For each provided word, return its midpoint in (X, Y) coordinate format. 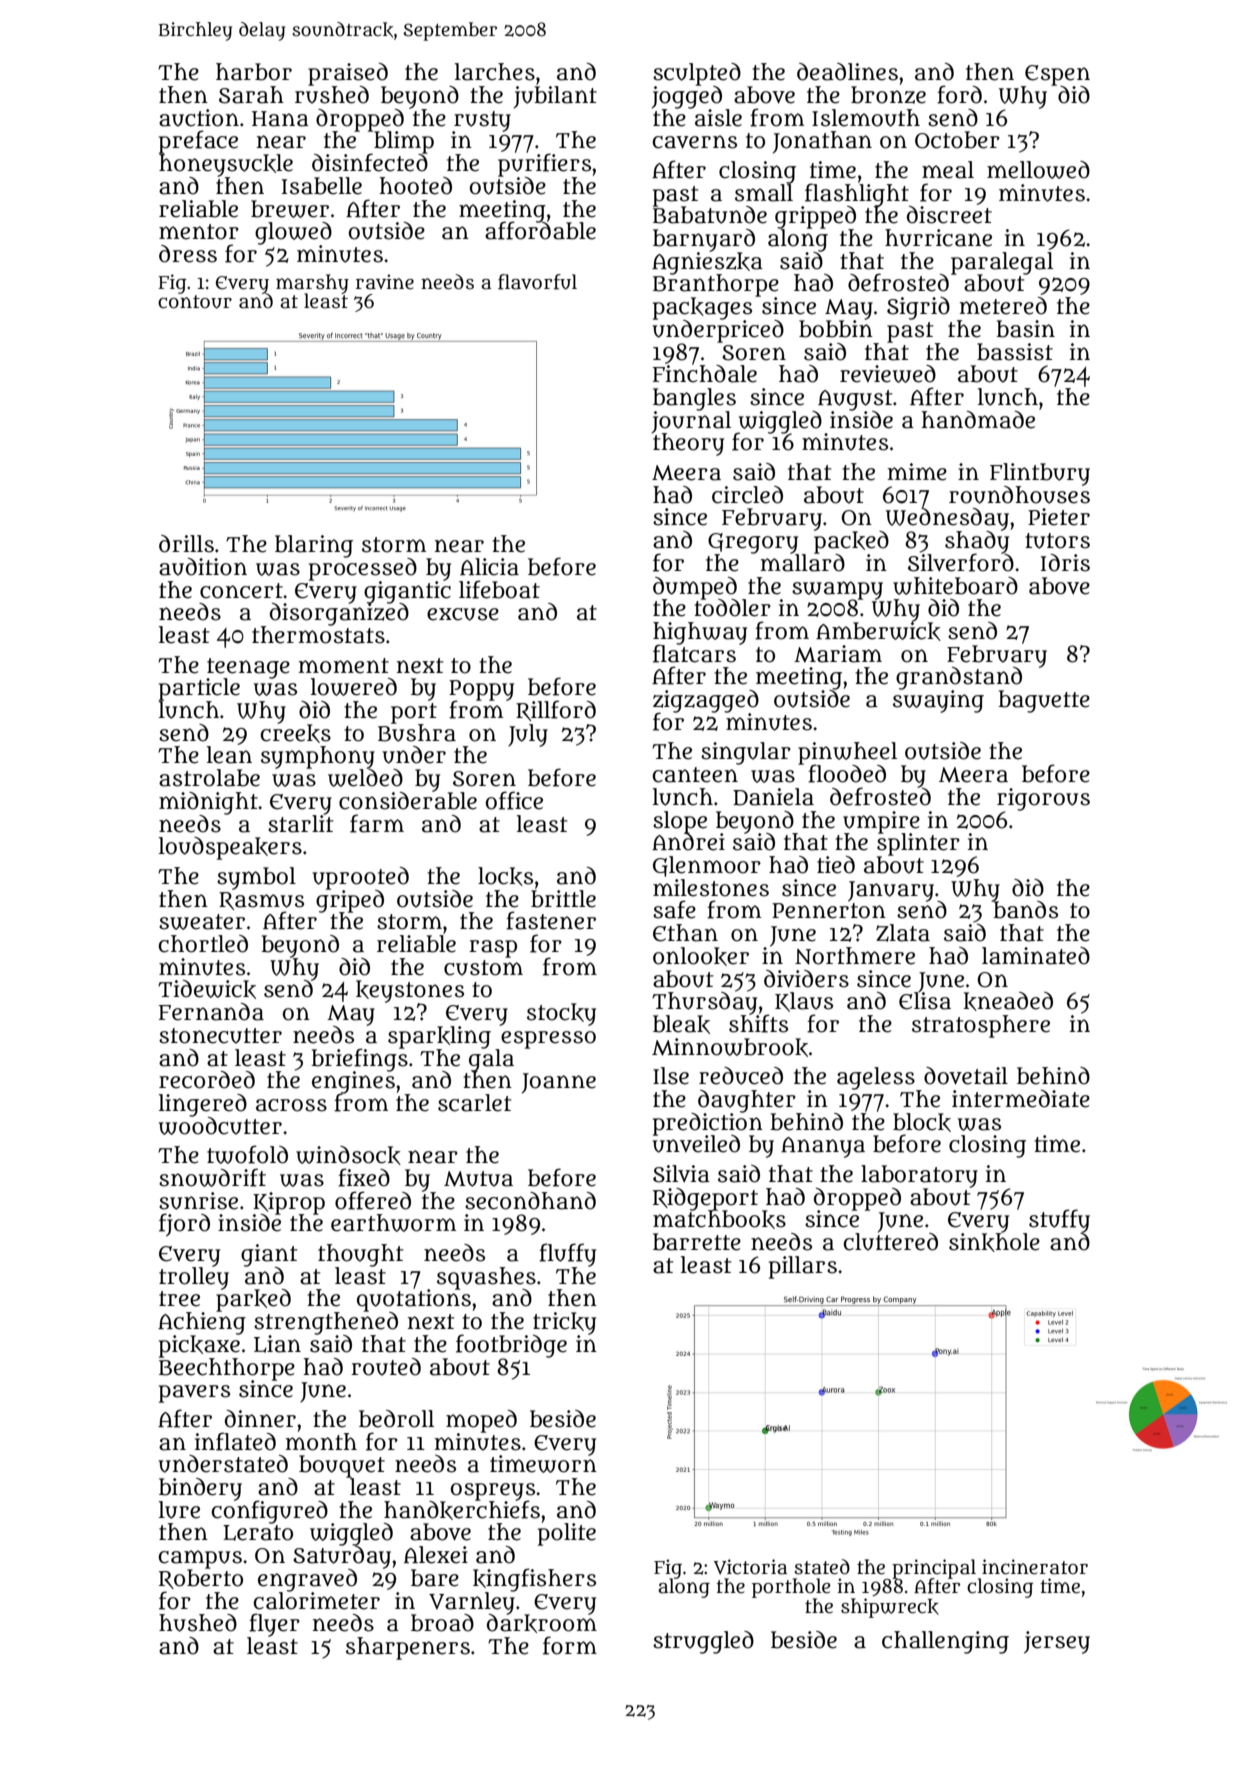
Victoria (750, 1567)
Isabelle (322, 186)
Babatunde (710, 215)
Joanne (559, 1083)
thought (360, 1255)
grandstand (959, 678)
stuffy (1059, 1221)
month (321, 1442)
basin (1025, 329)
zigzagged (706, 701)
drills (186, 544)
